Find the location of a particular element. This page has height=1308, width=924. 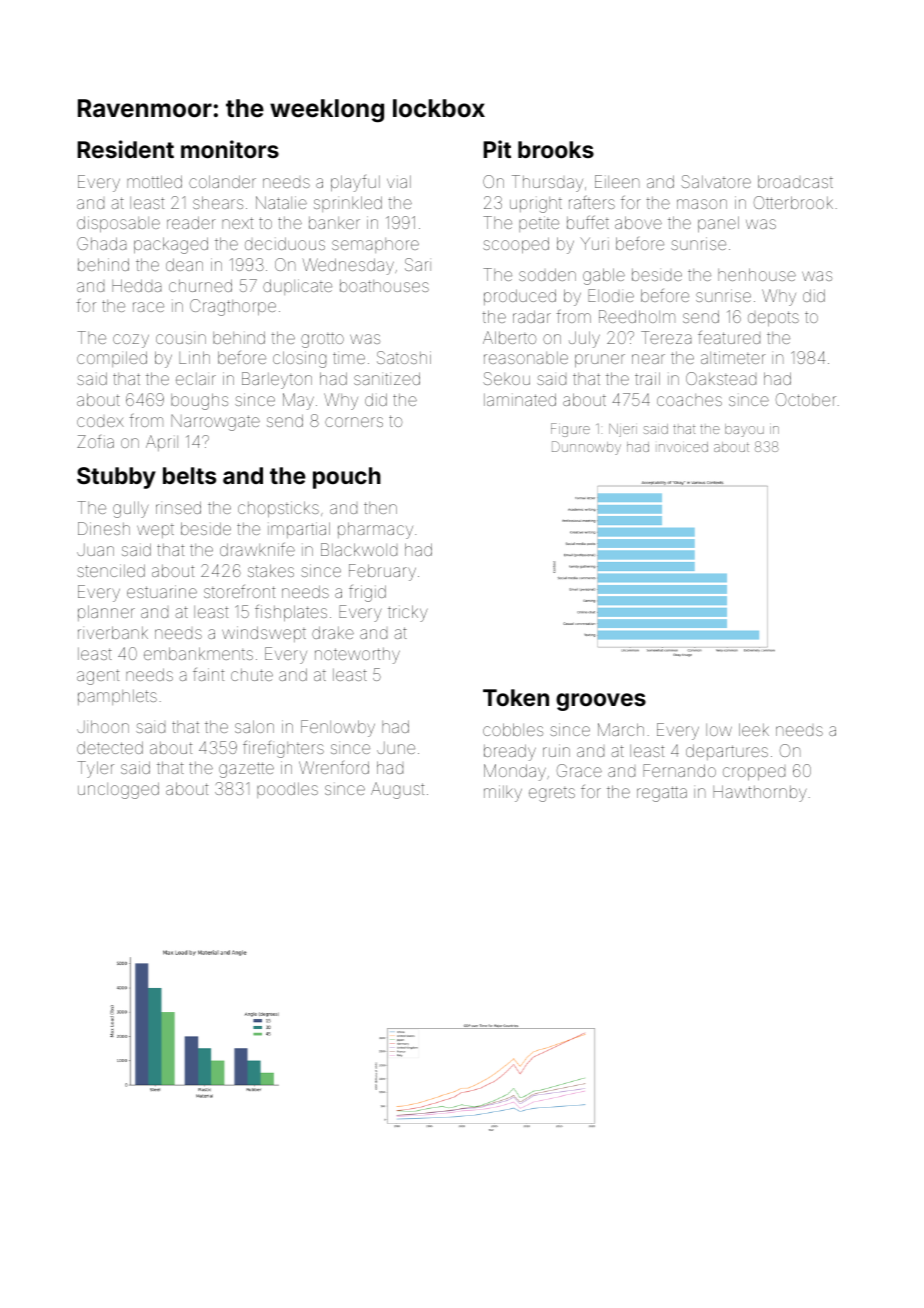

Resident is located at coordinates (125, 149).
